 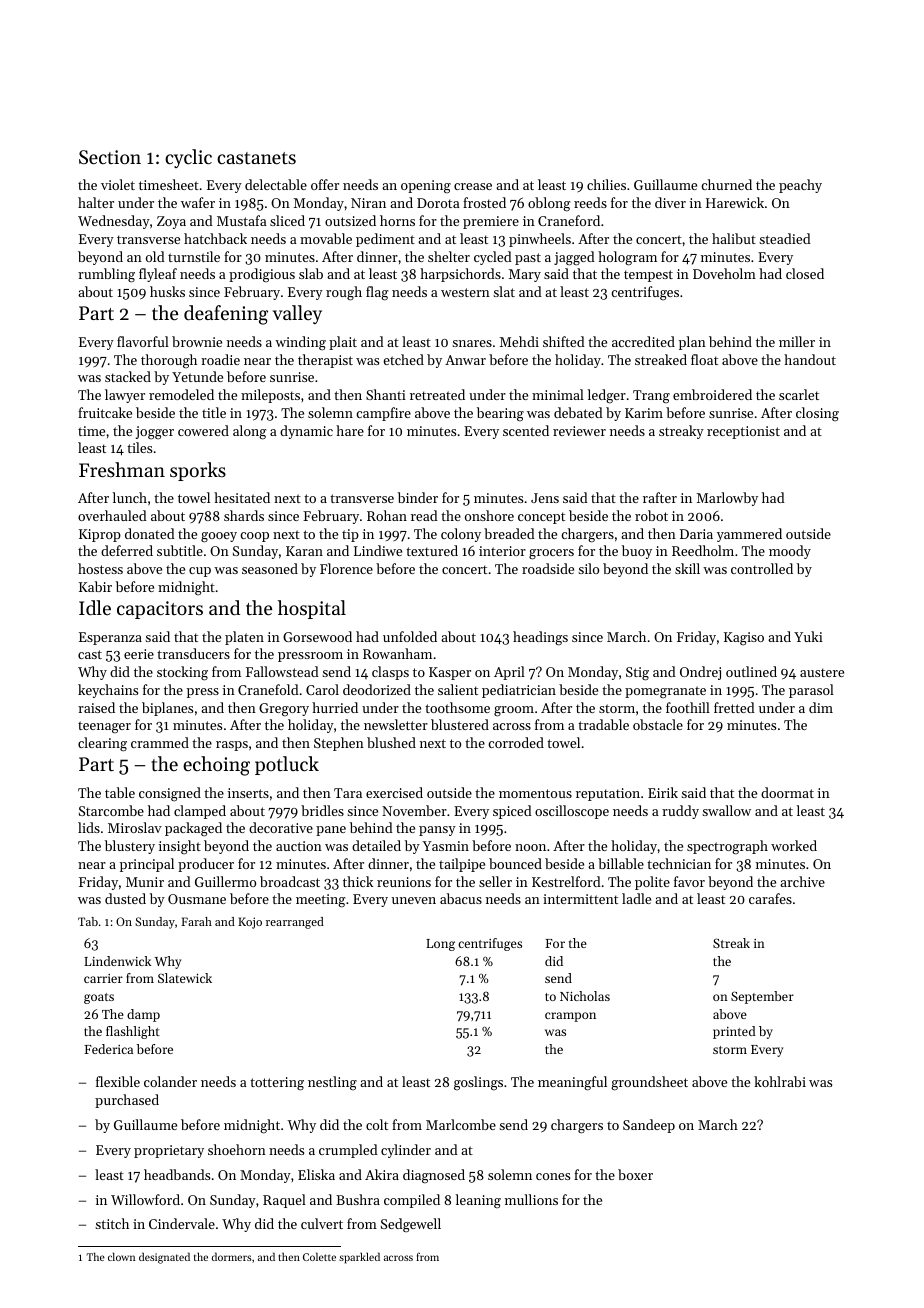 I want to click on tottering, so click(x=277, y=1084).
